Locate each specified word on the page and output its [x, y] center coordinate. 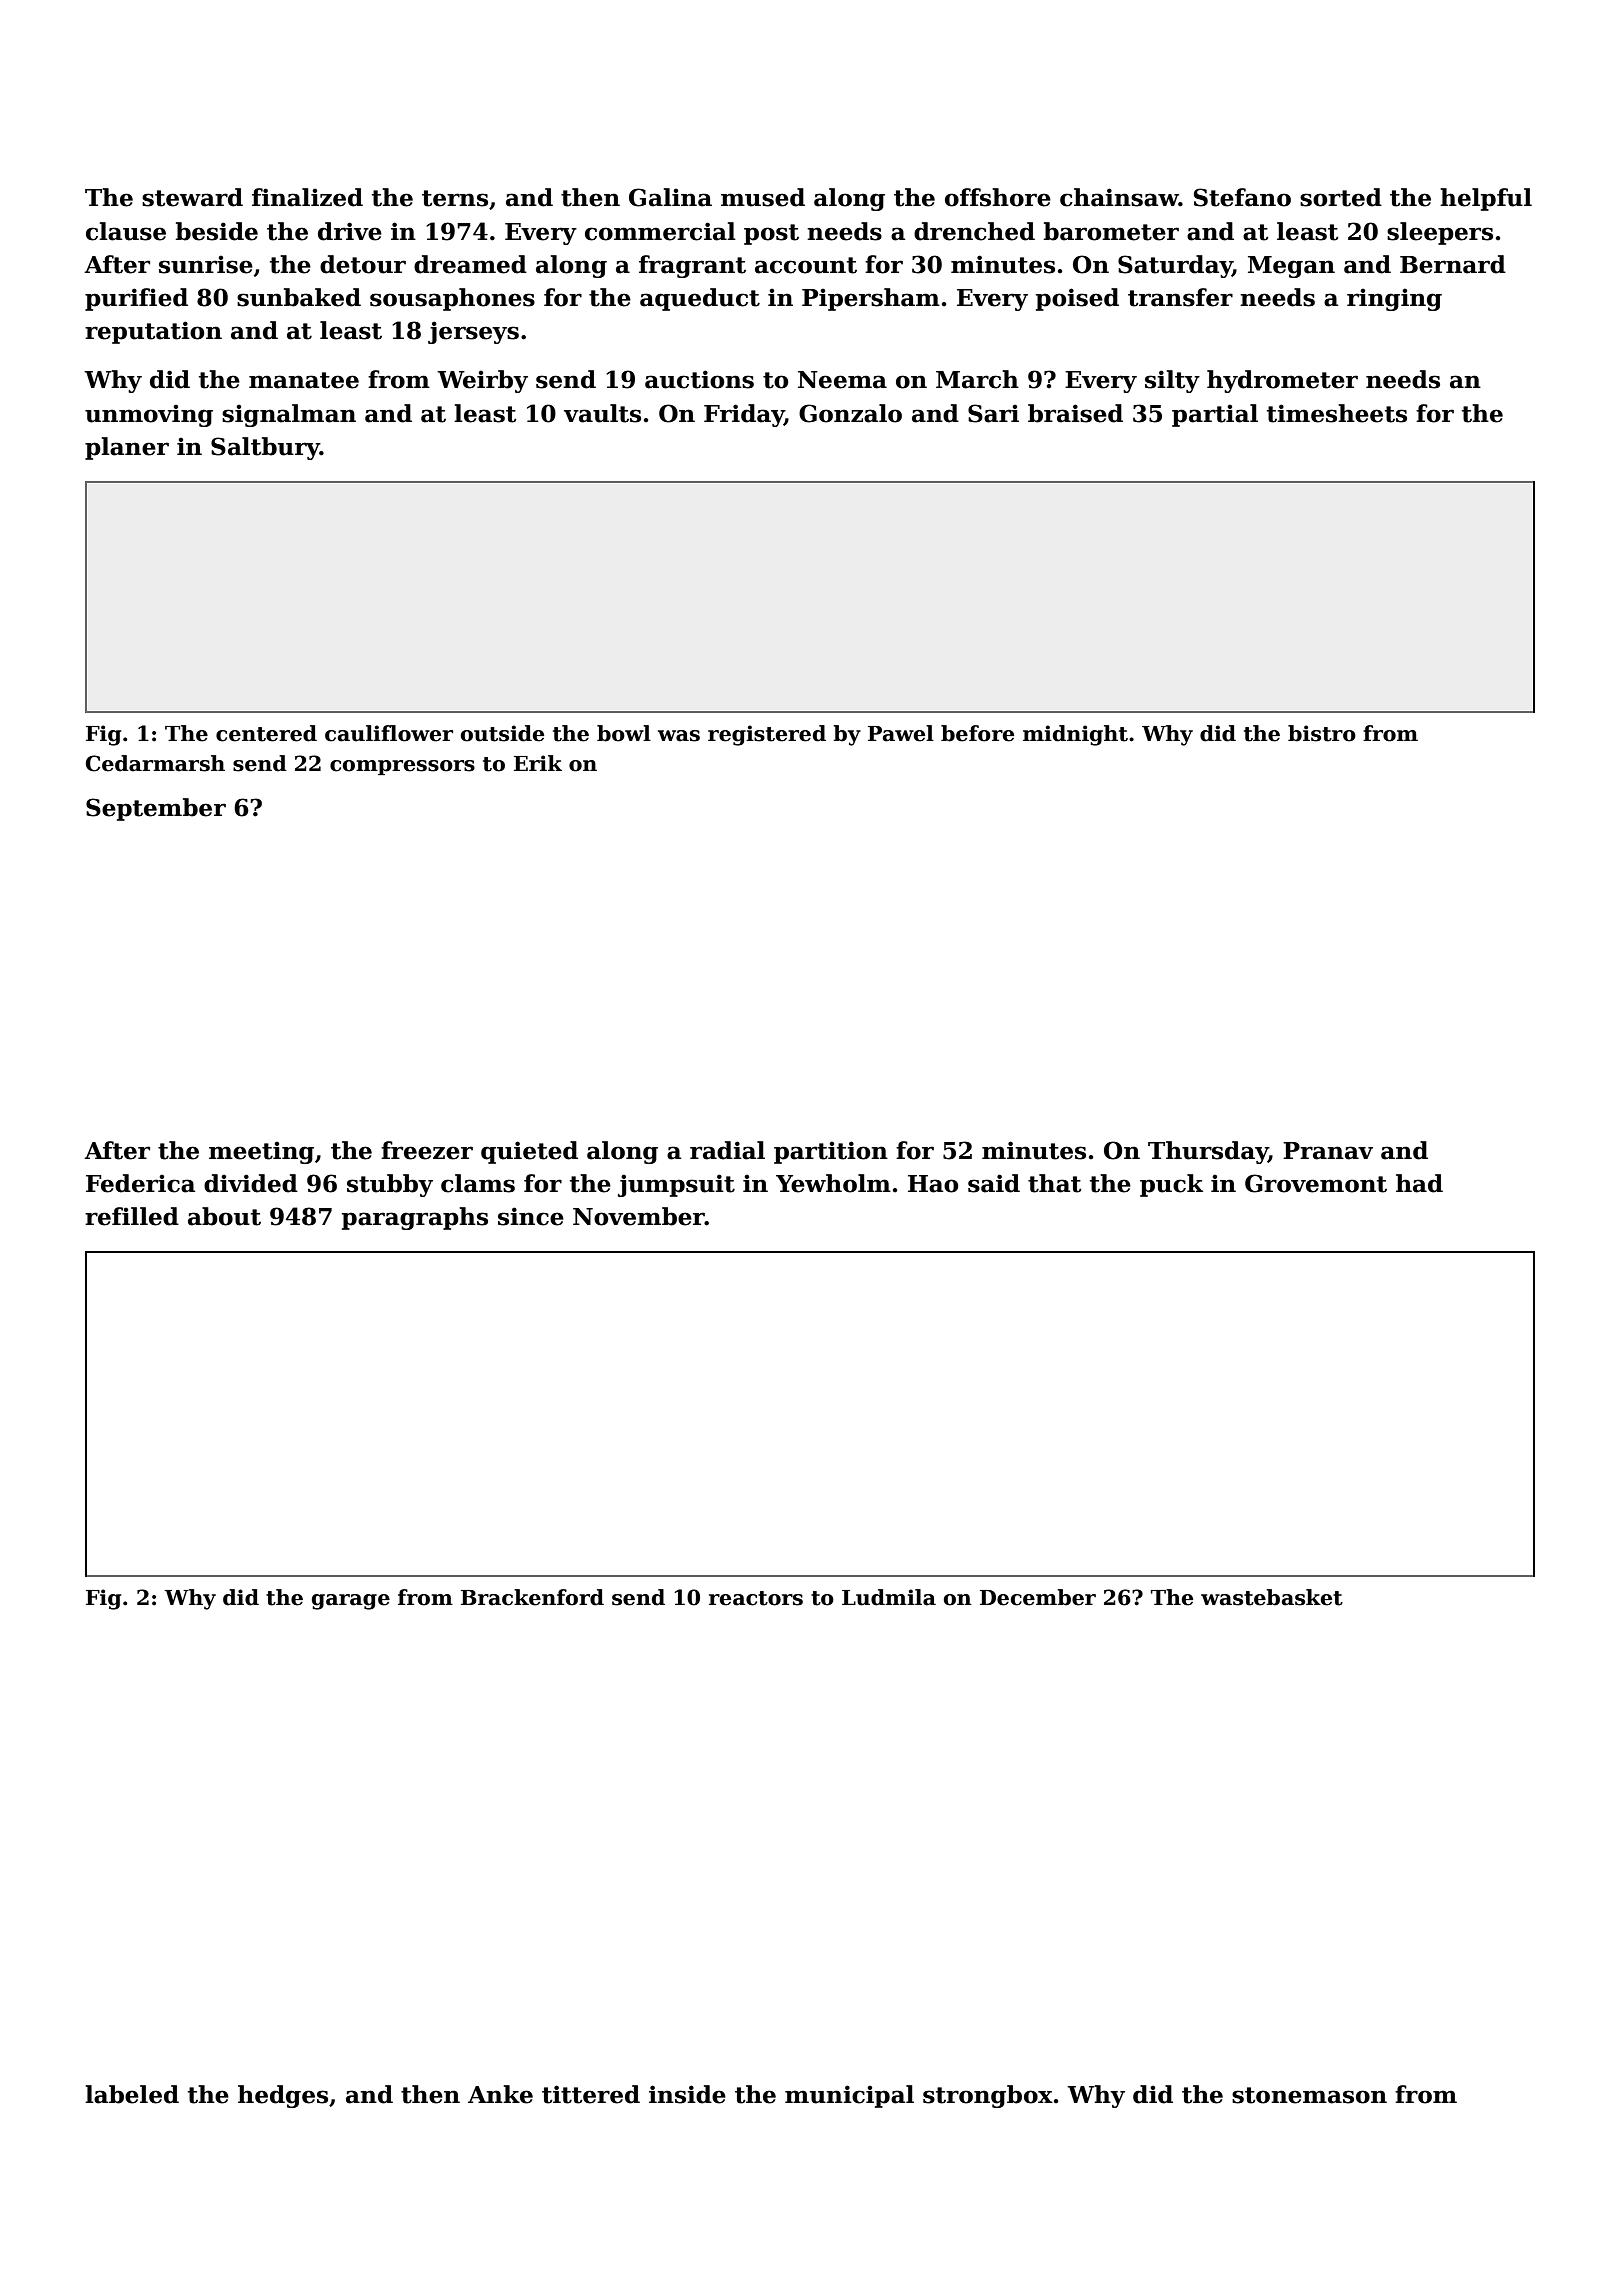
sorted [1341, 197]
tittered [591, 2094]
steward [192, 197]
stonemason [1309, 2095]
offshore [998, 197]
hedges [283, 2096]
